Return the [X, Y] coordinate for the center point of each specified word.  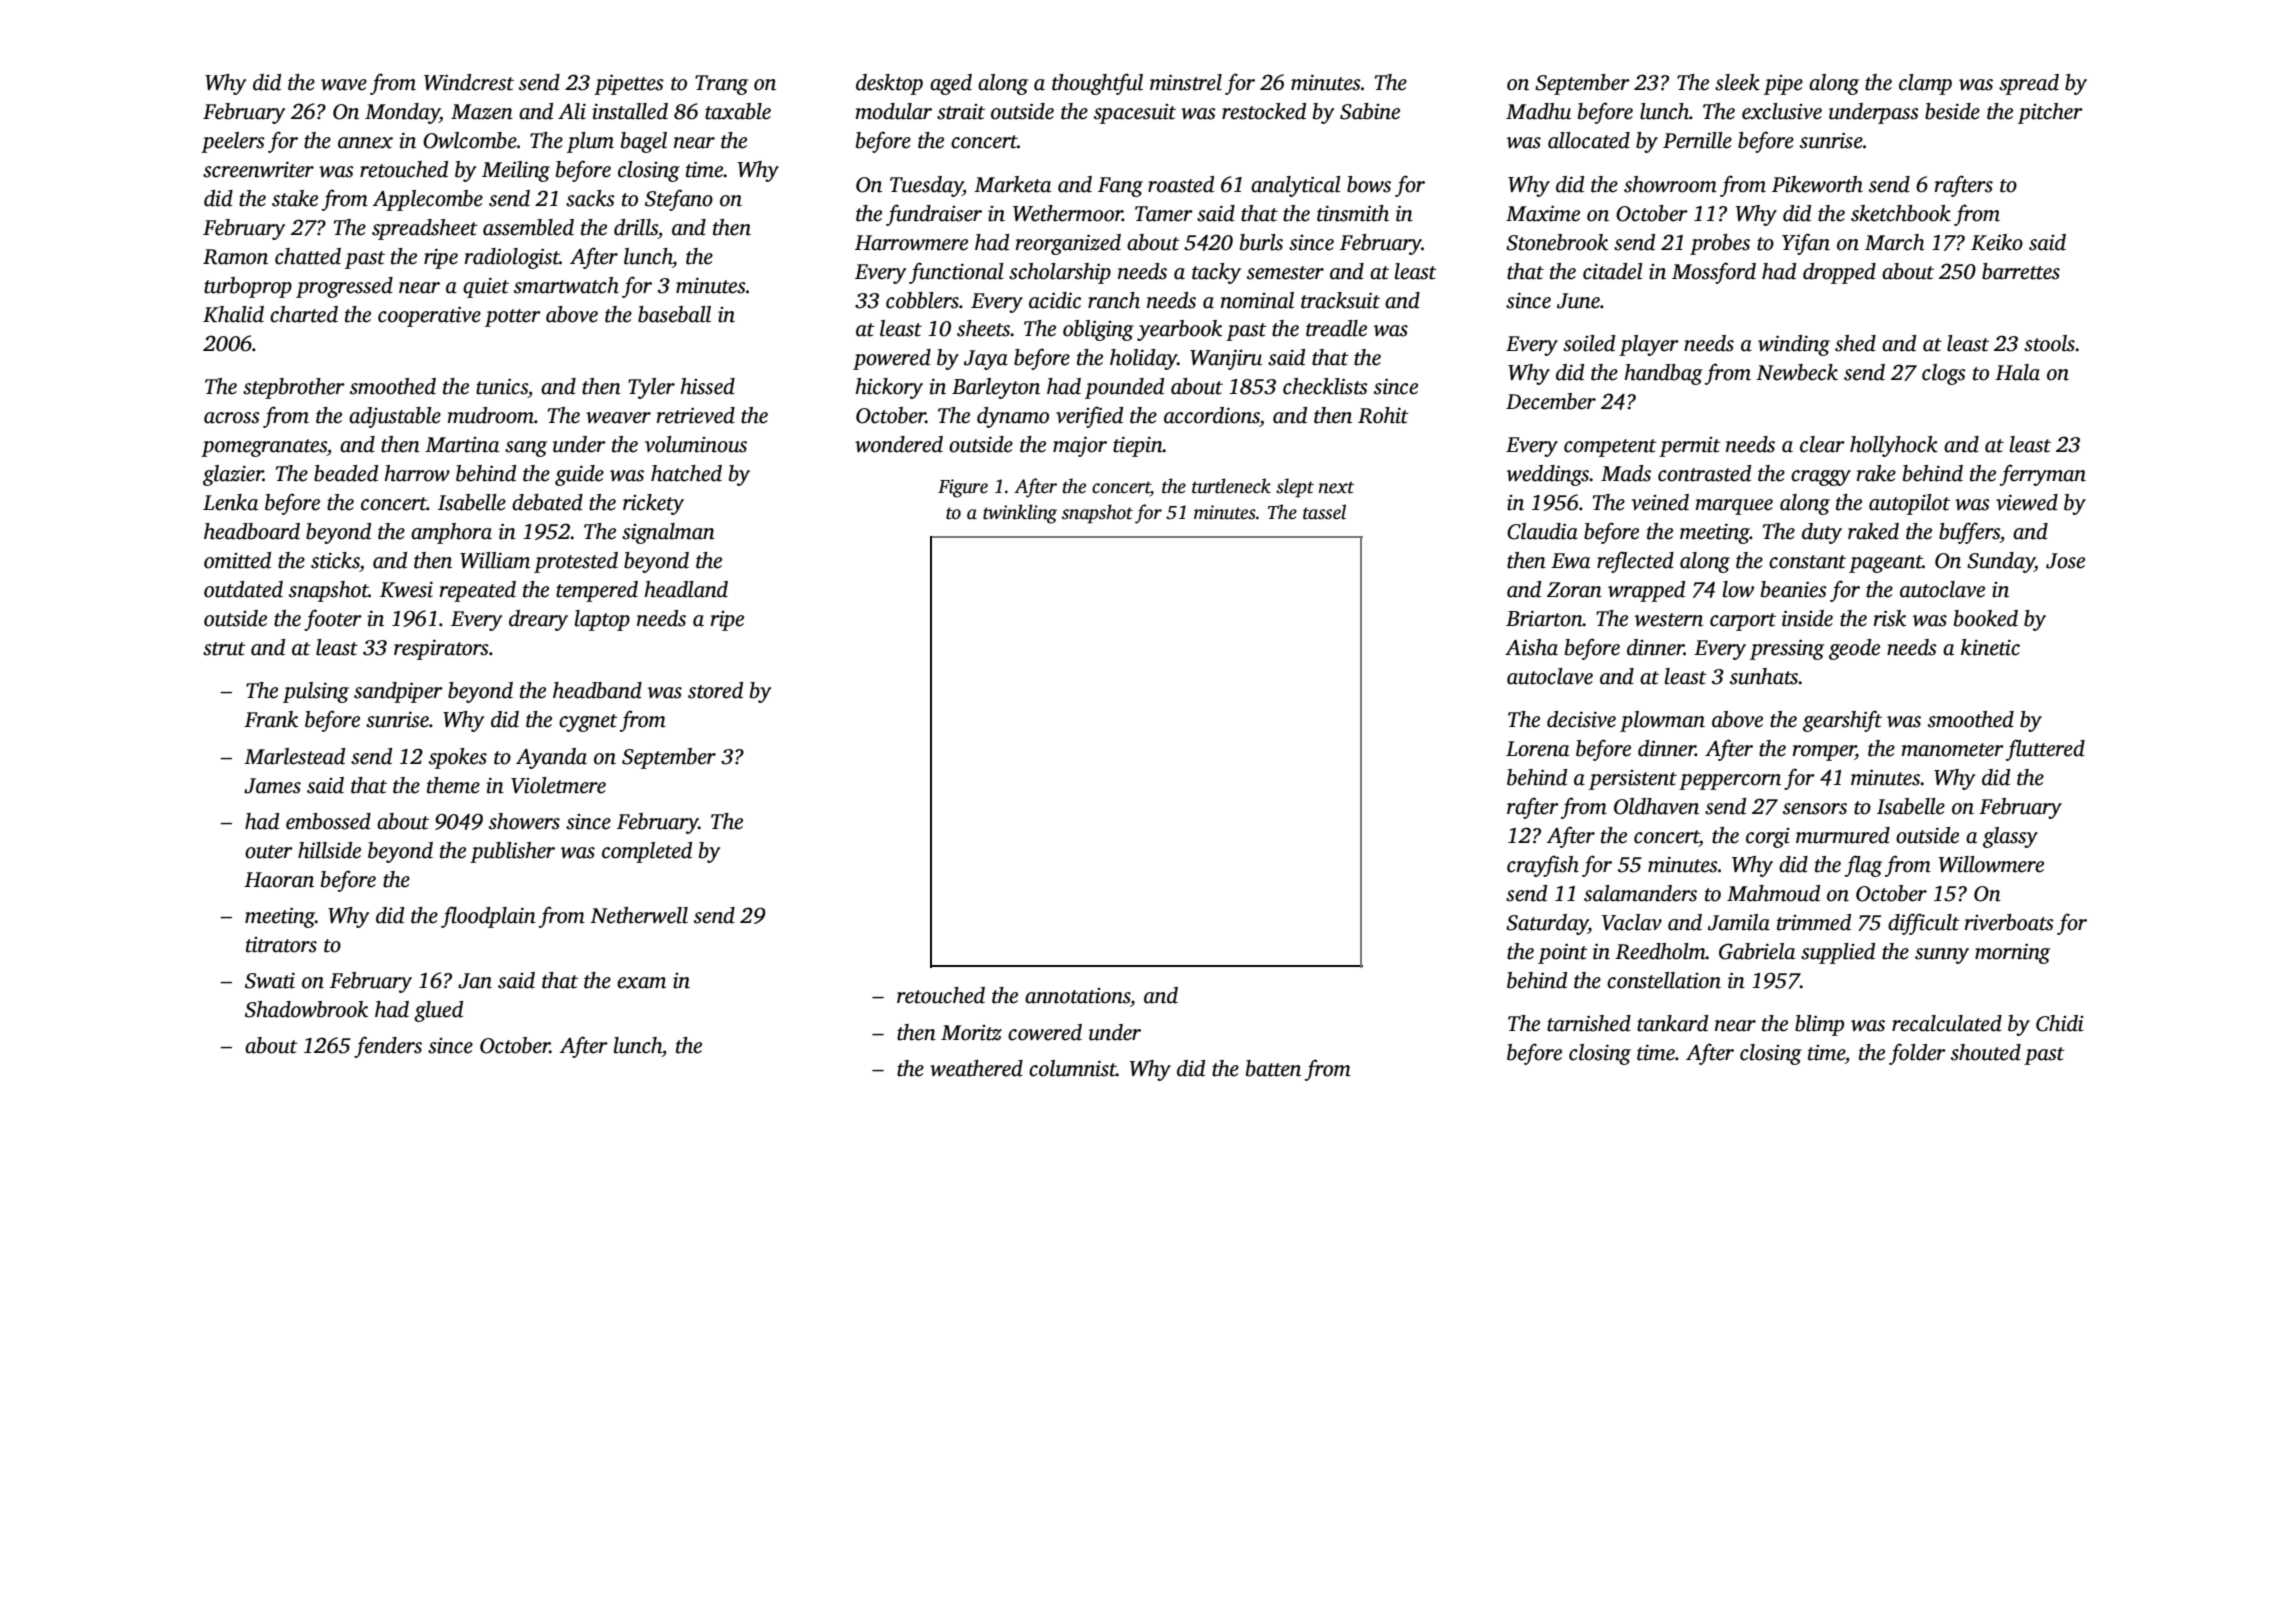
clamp [1925, 84]
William [495, 560]
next [1336, 487]
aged [951, 84]
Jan [475, 981]
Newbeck [1797, 372]
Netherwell [639, 915]
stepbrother [294, 388]
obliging [1098, 330]
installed [630, 111]
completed [647, 852]
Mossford [1714, 273]
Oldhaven [1656, 806]
